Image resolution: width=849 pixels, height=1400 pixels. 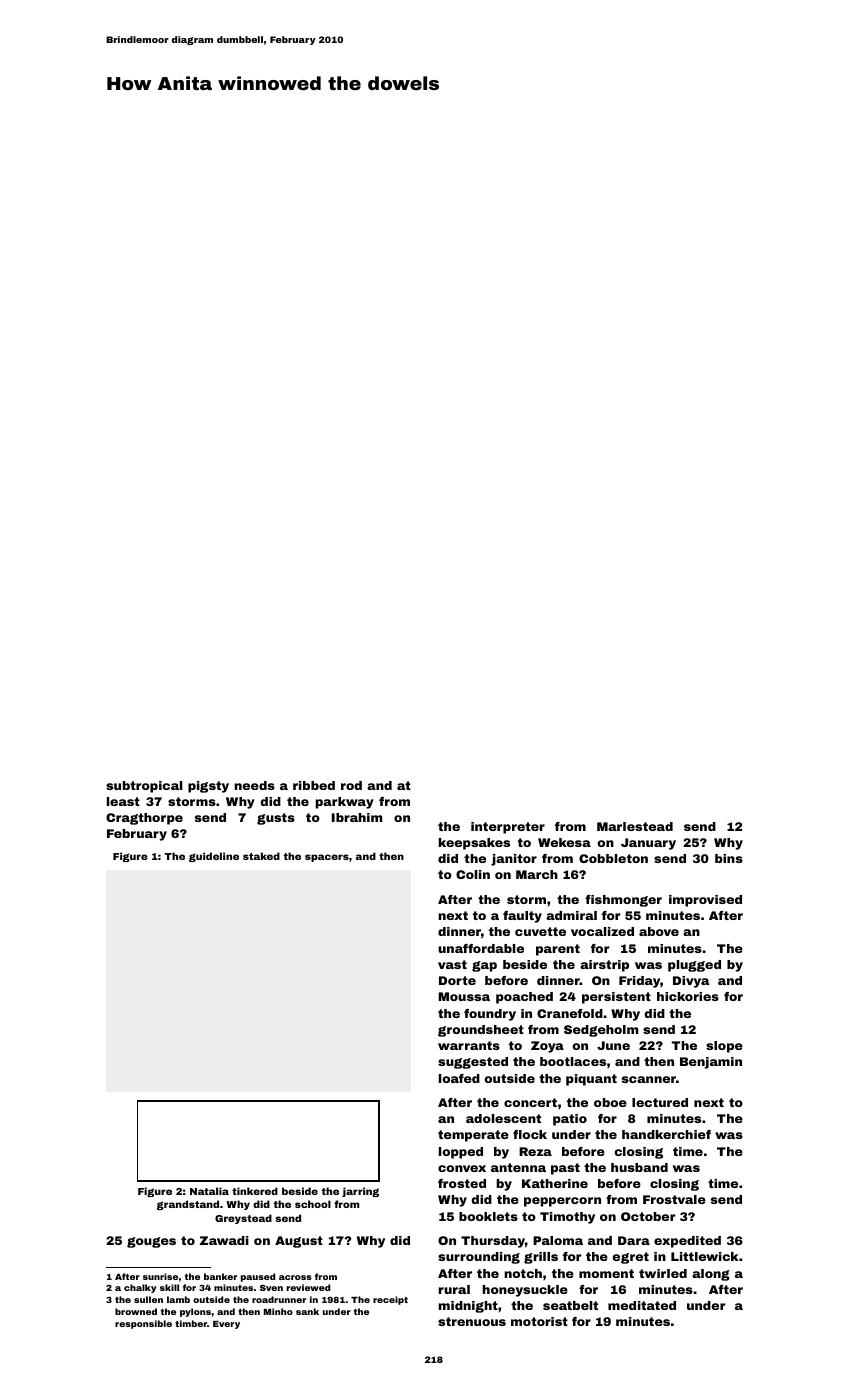 I want to click on concert, so click(x=530, y=1102).
